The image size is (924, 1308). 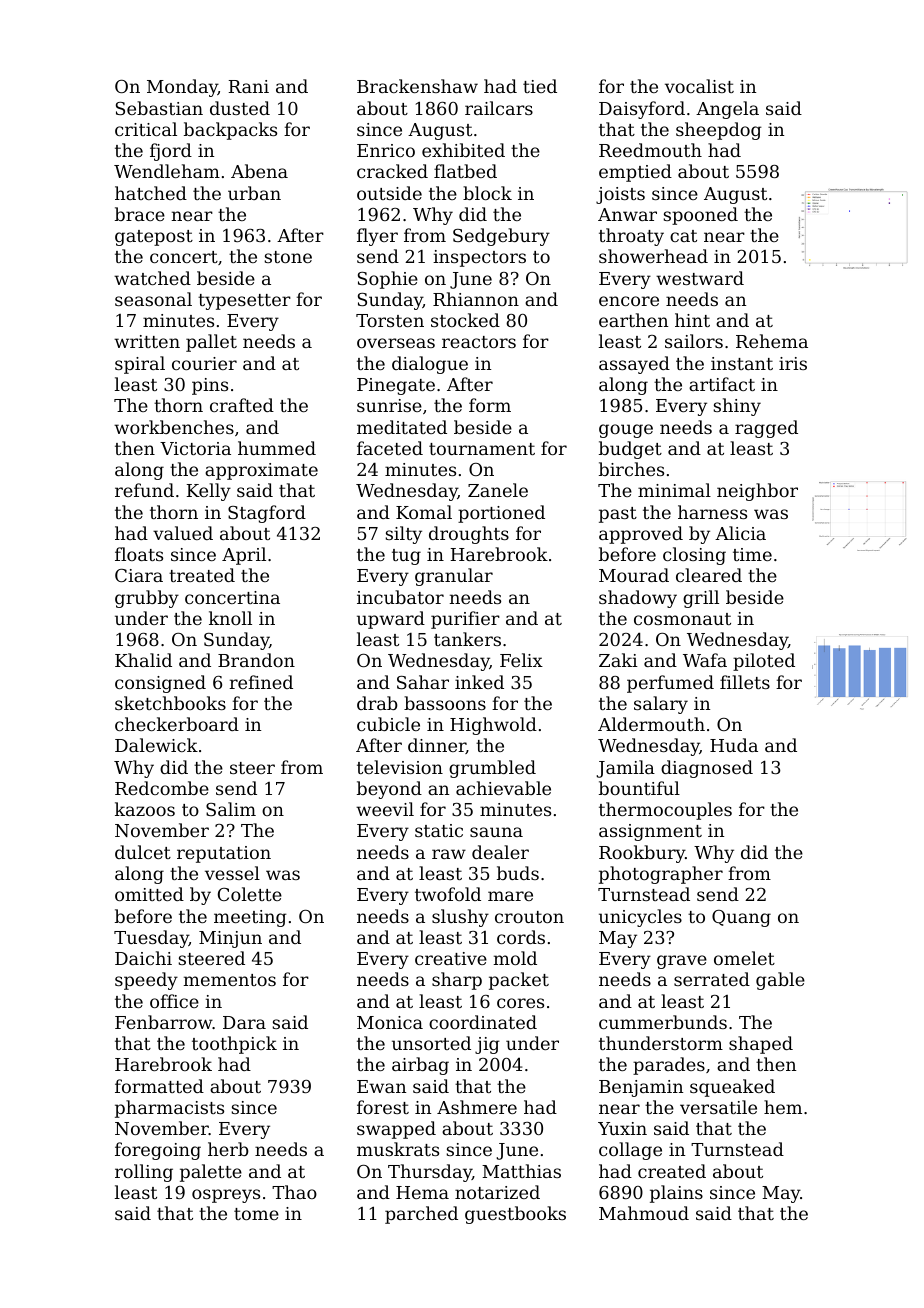 What do you see at coordinates (631, 237) in the screenshot?
I see `throaty` at bounding box center [631, 237].
